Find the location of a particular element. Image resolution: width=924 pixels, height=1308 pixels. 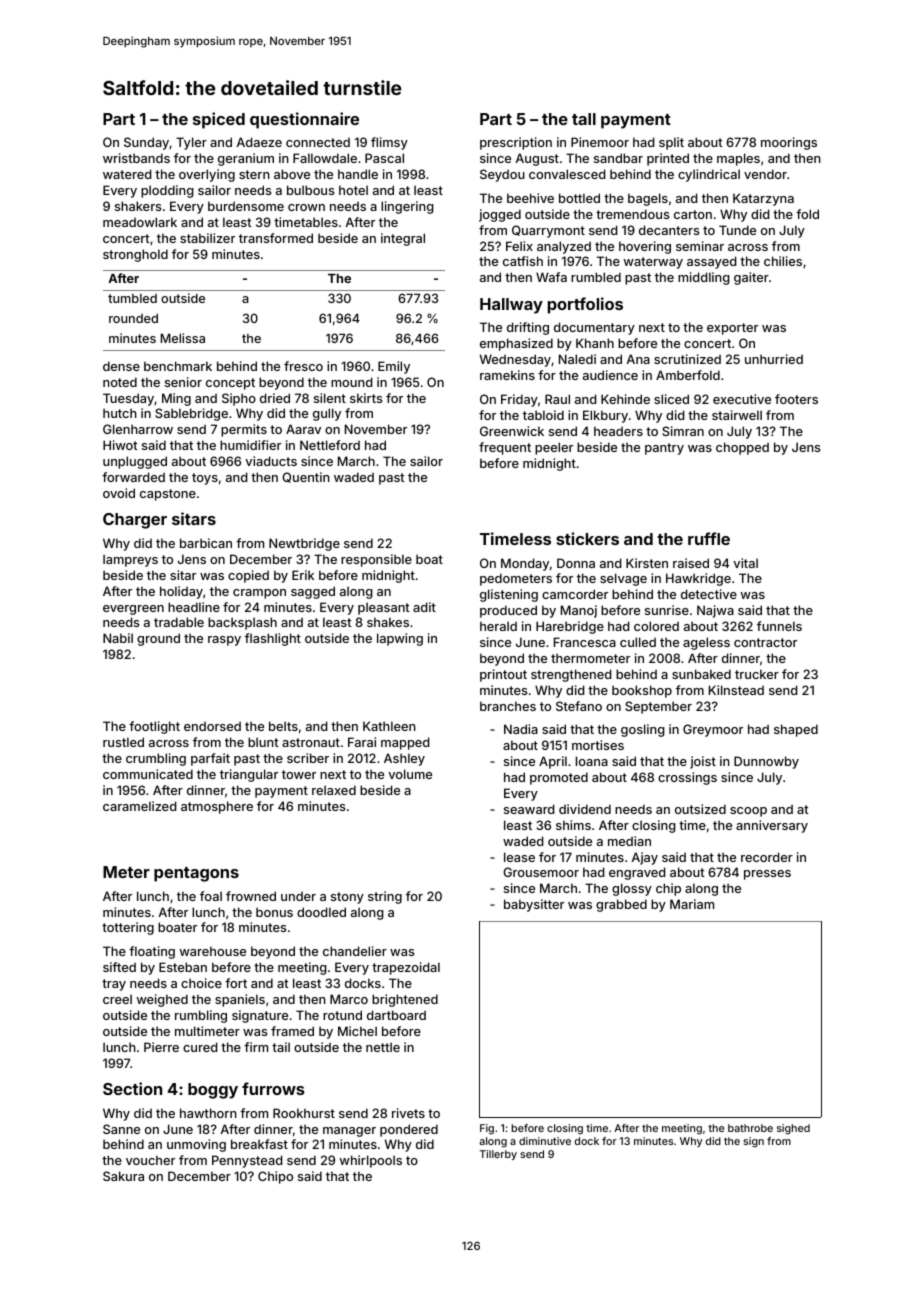

barbican is located at coordinates (206, 543).
